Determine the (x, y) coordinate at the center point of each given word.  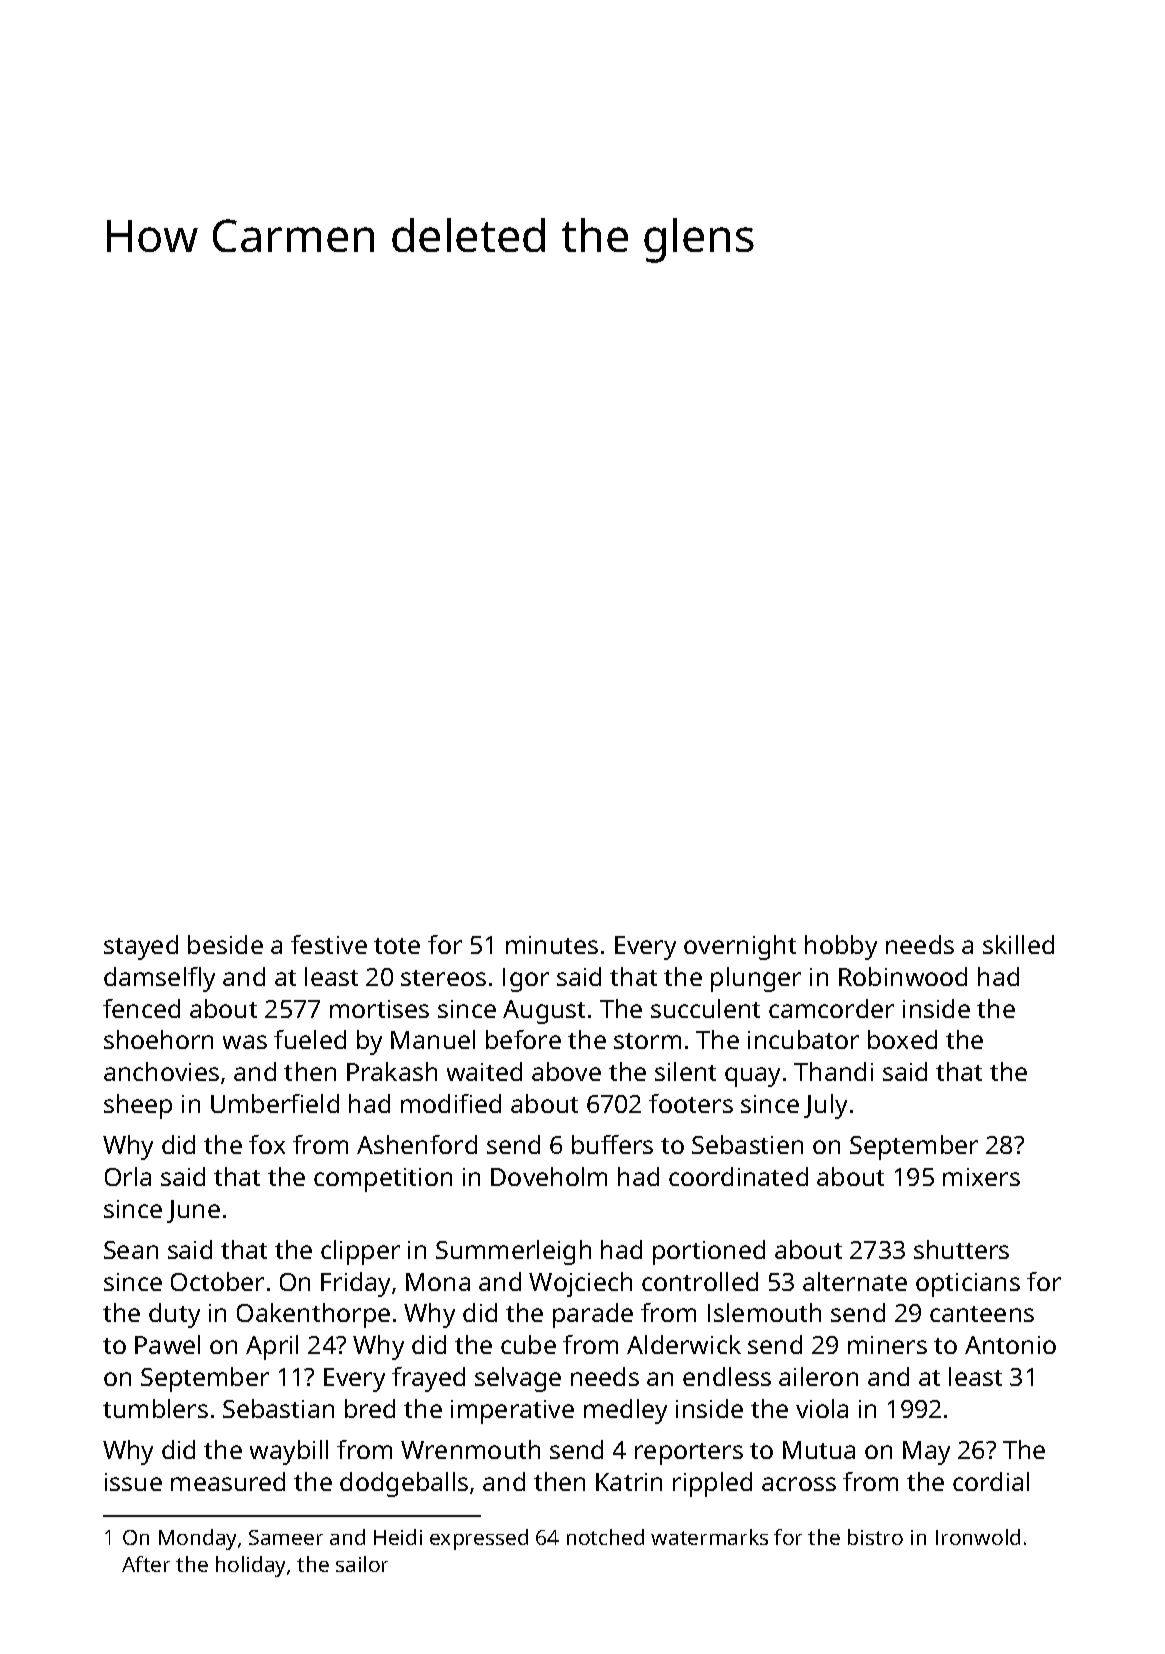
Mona (438, 1282)
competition (383, 1180)
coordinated (738, 1176)
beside (225, 944)
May (926, 1453)
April (272, 1347)
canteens (982, 1314)
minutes (552, 945)
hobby (841, 947)
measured (228, 1481)
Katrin (629, 1482)
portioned (709, 1252)
